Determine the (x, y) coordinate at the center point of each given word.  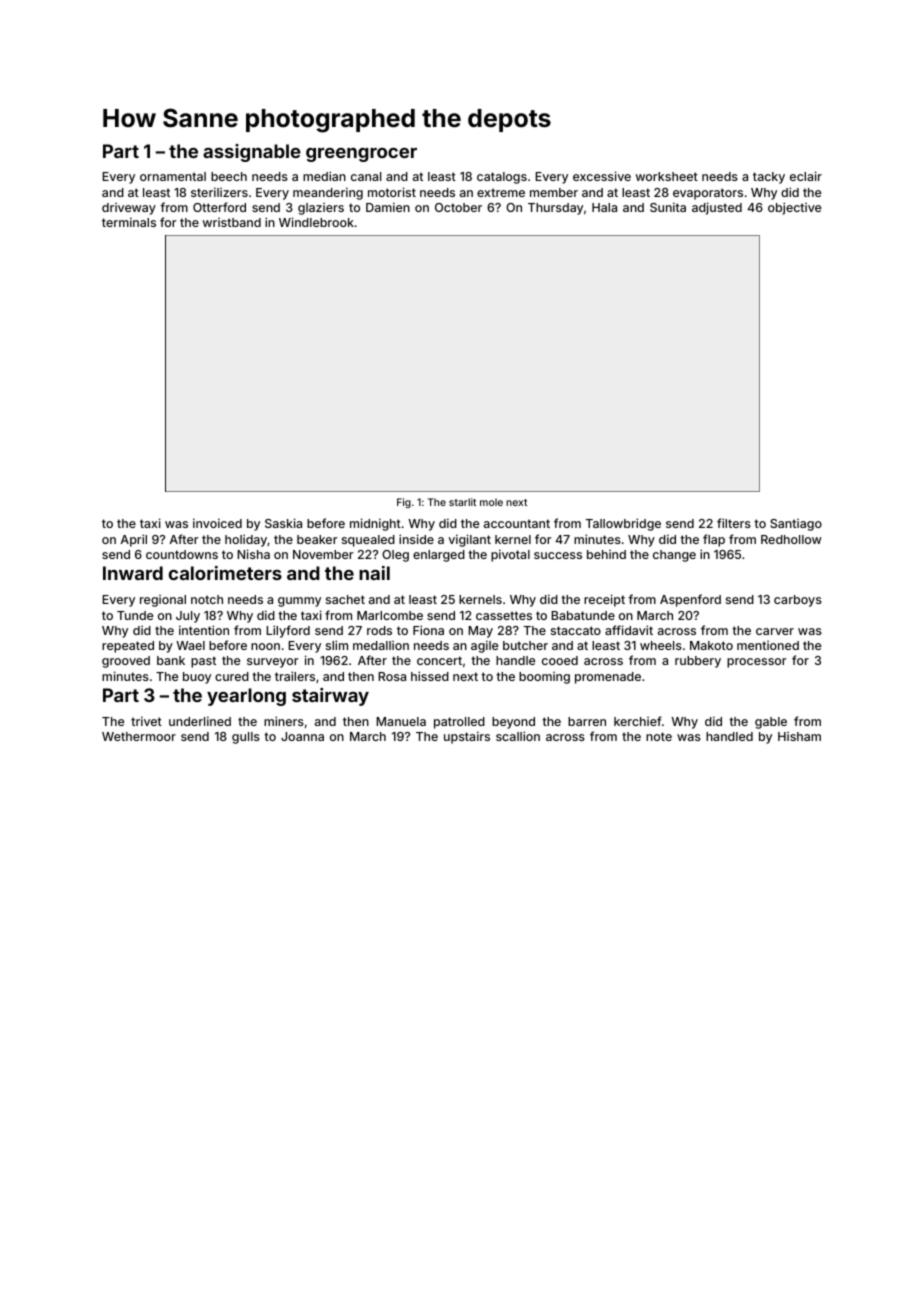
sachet (345, 599)
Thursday (555, 209)
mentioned (768, 645)
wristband (232, 222)
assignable (252, 153)
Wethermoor (139, 736)
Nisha (253, 554)
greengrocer (361, 155)
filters (734, 523)
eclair (806, 176)
